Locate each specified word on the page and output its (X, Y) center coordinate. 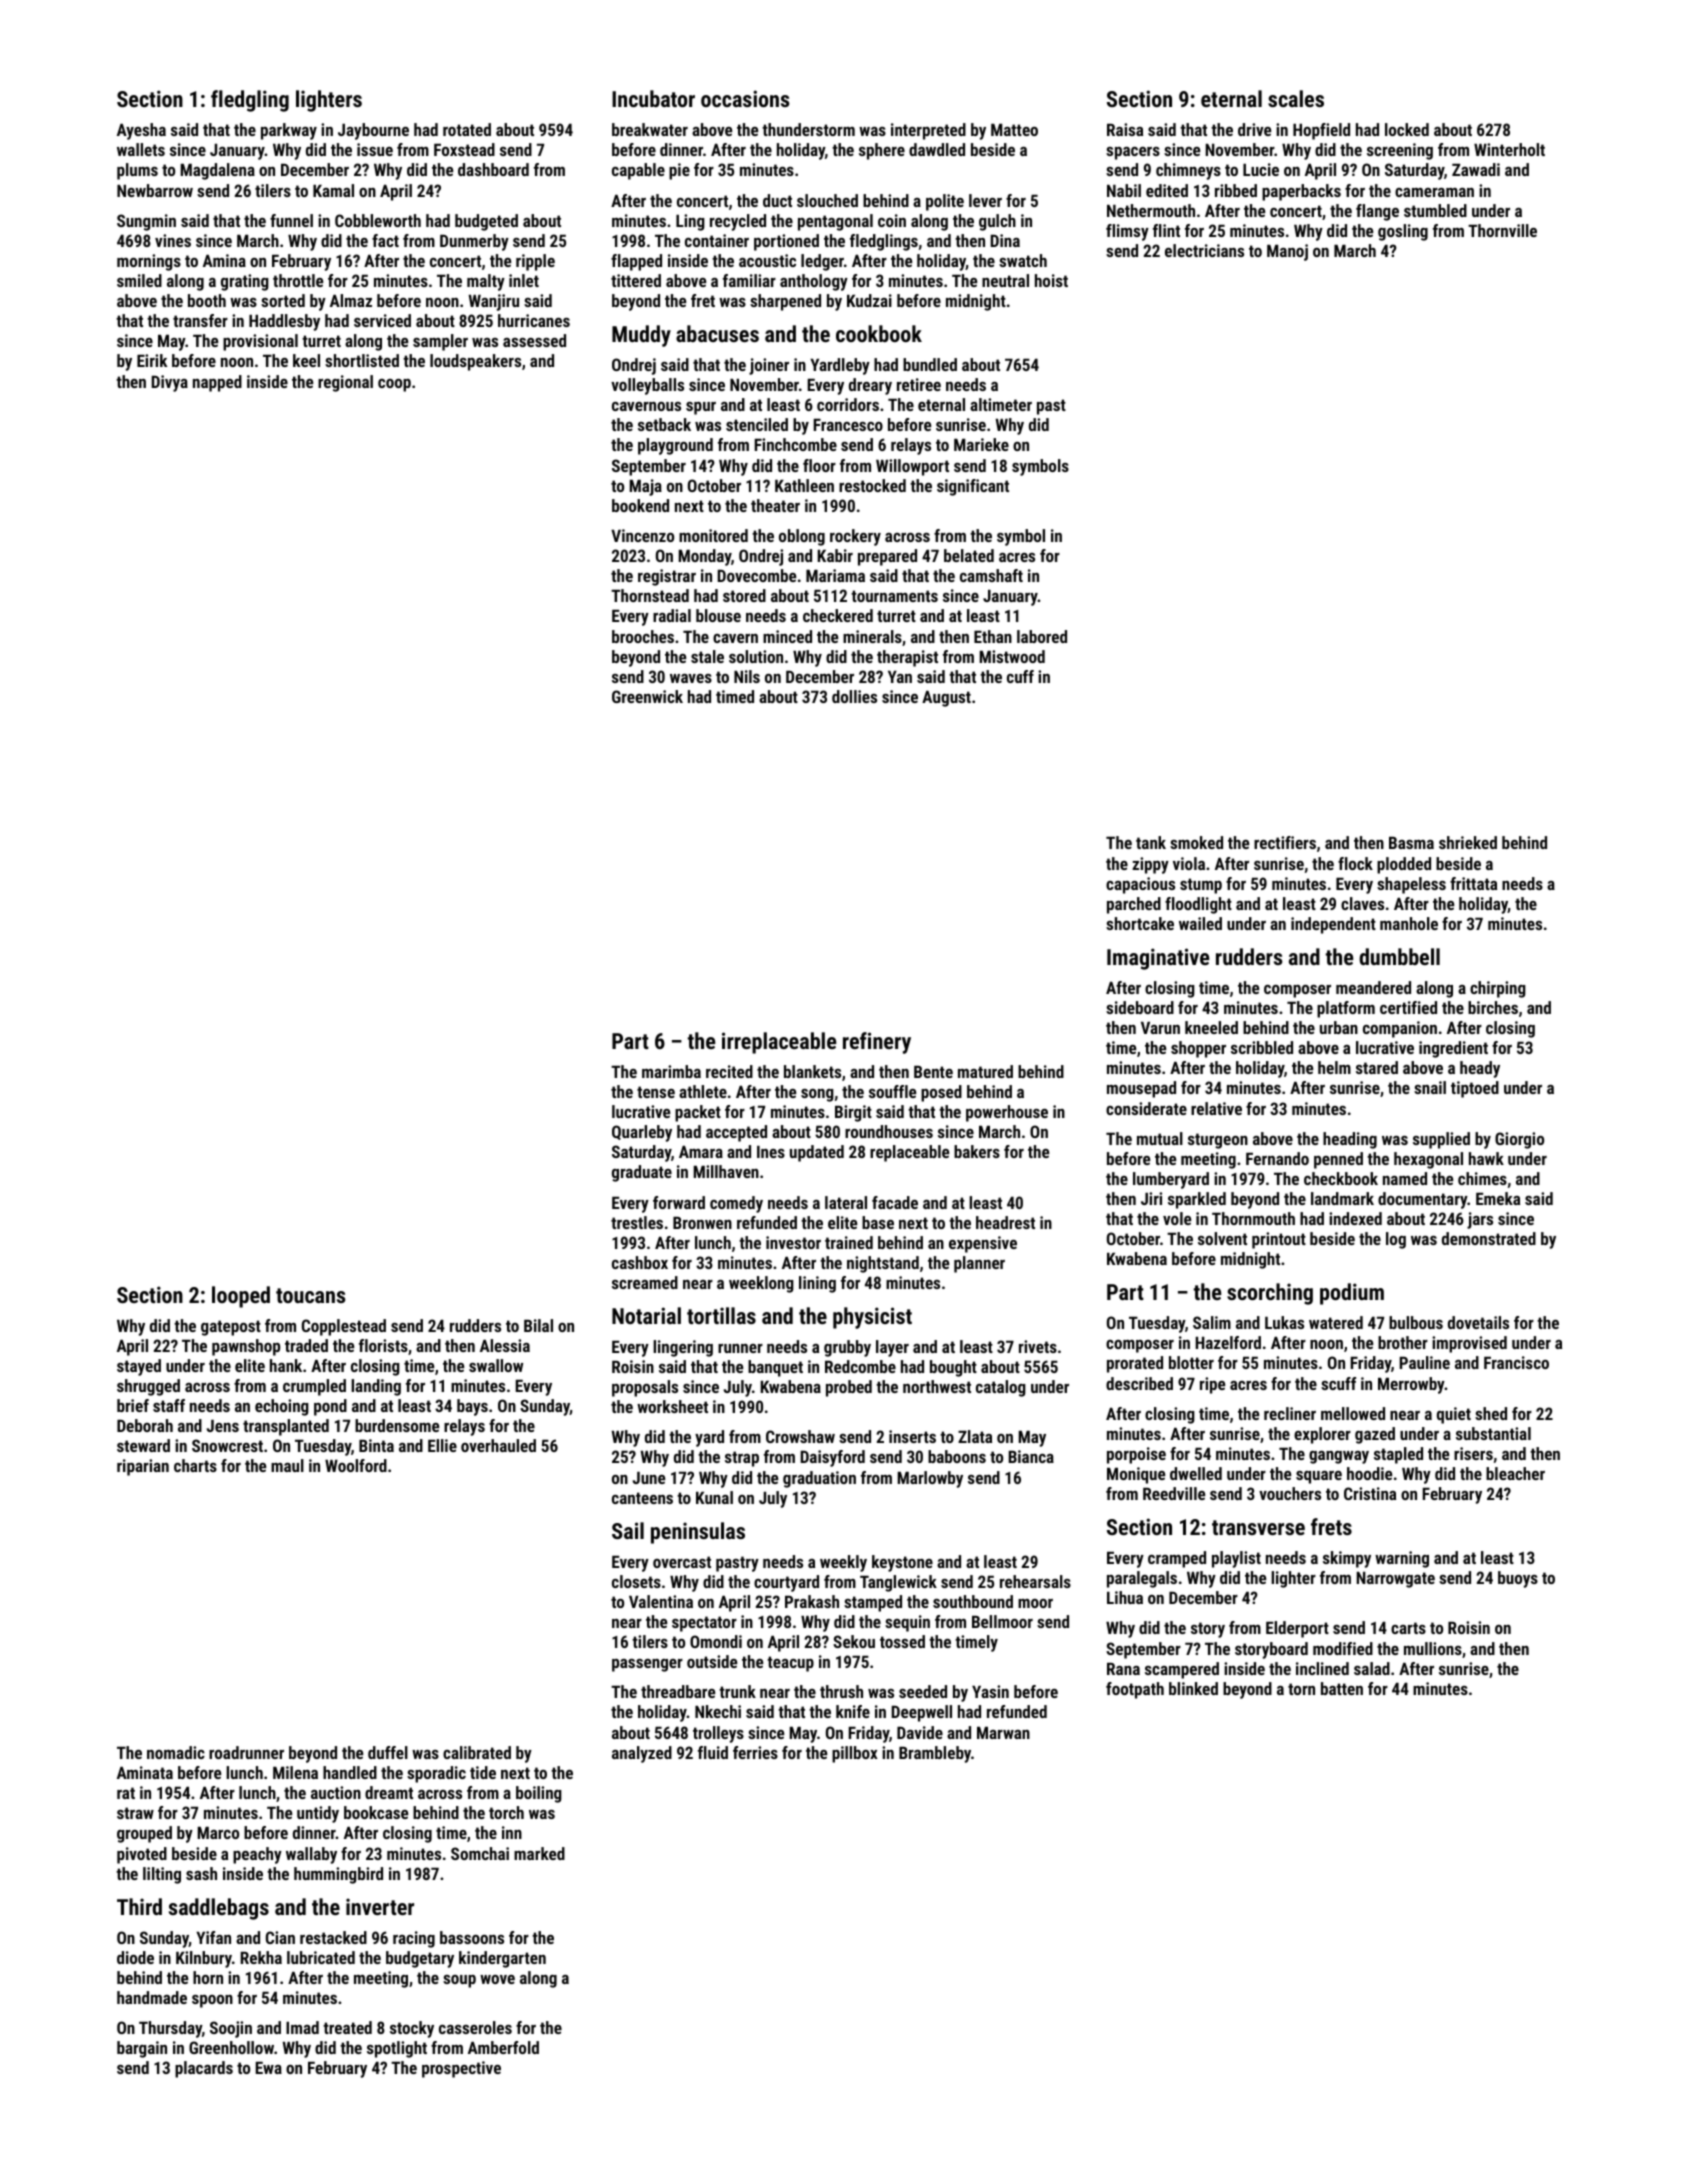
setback (664, 424)
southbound (973, 1601)
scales (1296, 98)
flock (1355, 863)
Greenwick (647, 696)
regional (345, 383)
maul (287, 1465)
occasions (745, 98)
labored (1042, 636)
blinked (1193, 1688)
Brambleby (935, 1754)
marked (539, 1853)
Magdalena (217, 171)
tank (1151, 842)
